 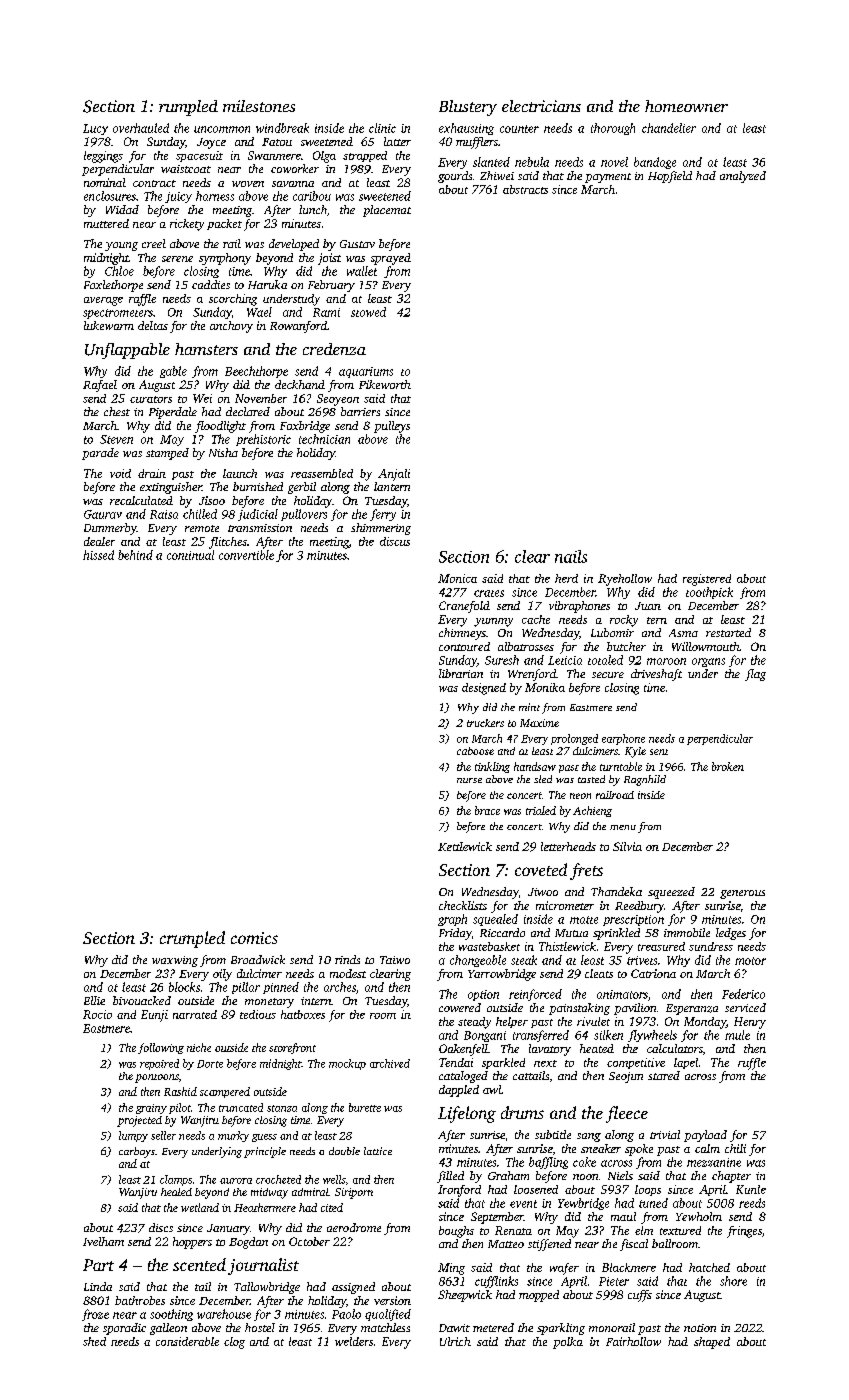 I want to click on pullovers, so click(x=304, y=515).
